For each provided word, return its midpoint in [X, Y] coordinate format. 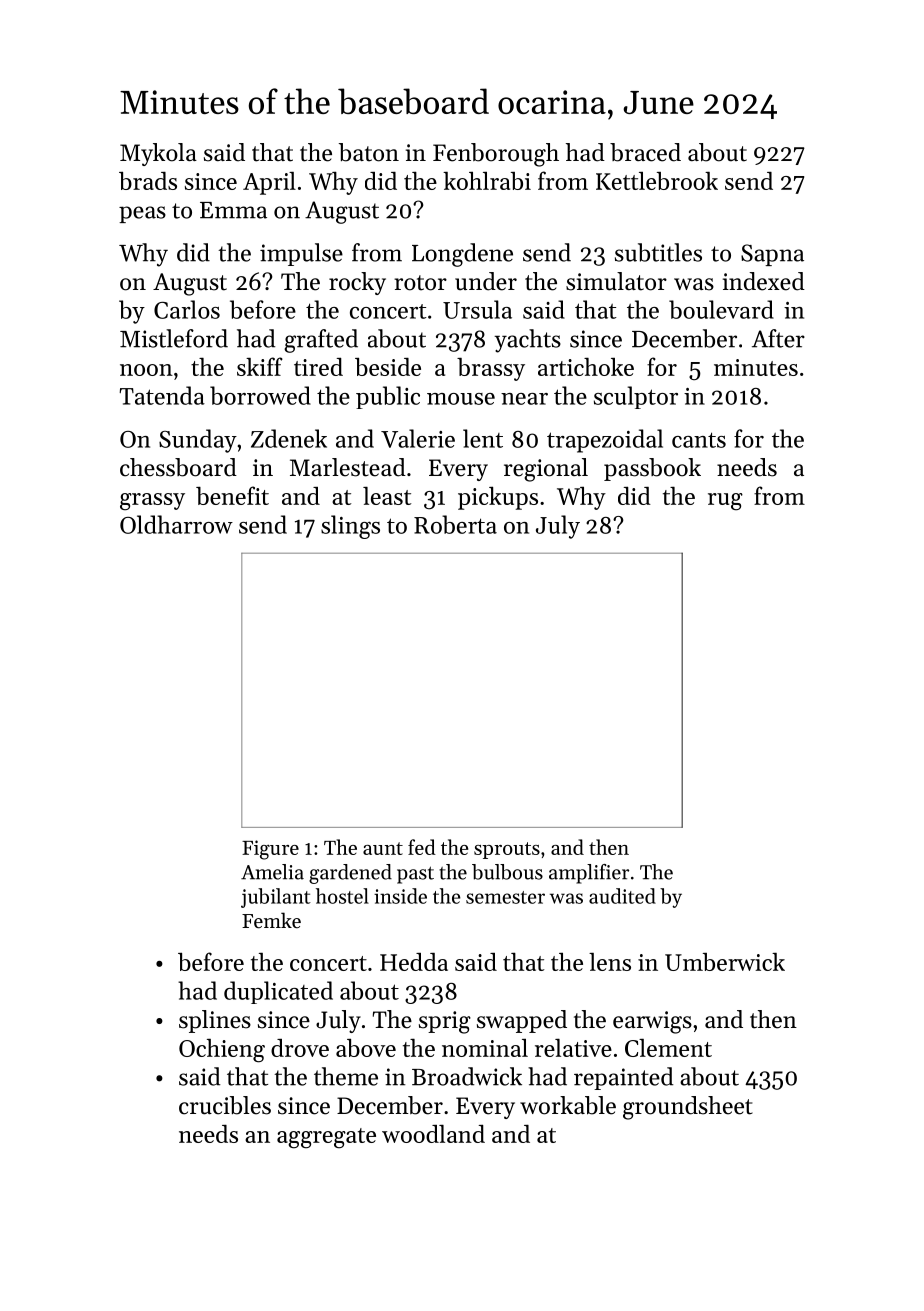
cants [699, 440]
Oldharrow [176, 524]
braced [645, 152]
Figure [270, 850]
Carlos [187, 309]
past [415, 875]
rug [725, 502]
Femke [271, 920]
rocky [357, 283]
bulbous [507, 872]
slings [350, 527]
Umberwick [725, 962]
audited [622, 896]
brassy [491, 369]
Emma [233, 210]
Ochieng [222, 1051]
